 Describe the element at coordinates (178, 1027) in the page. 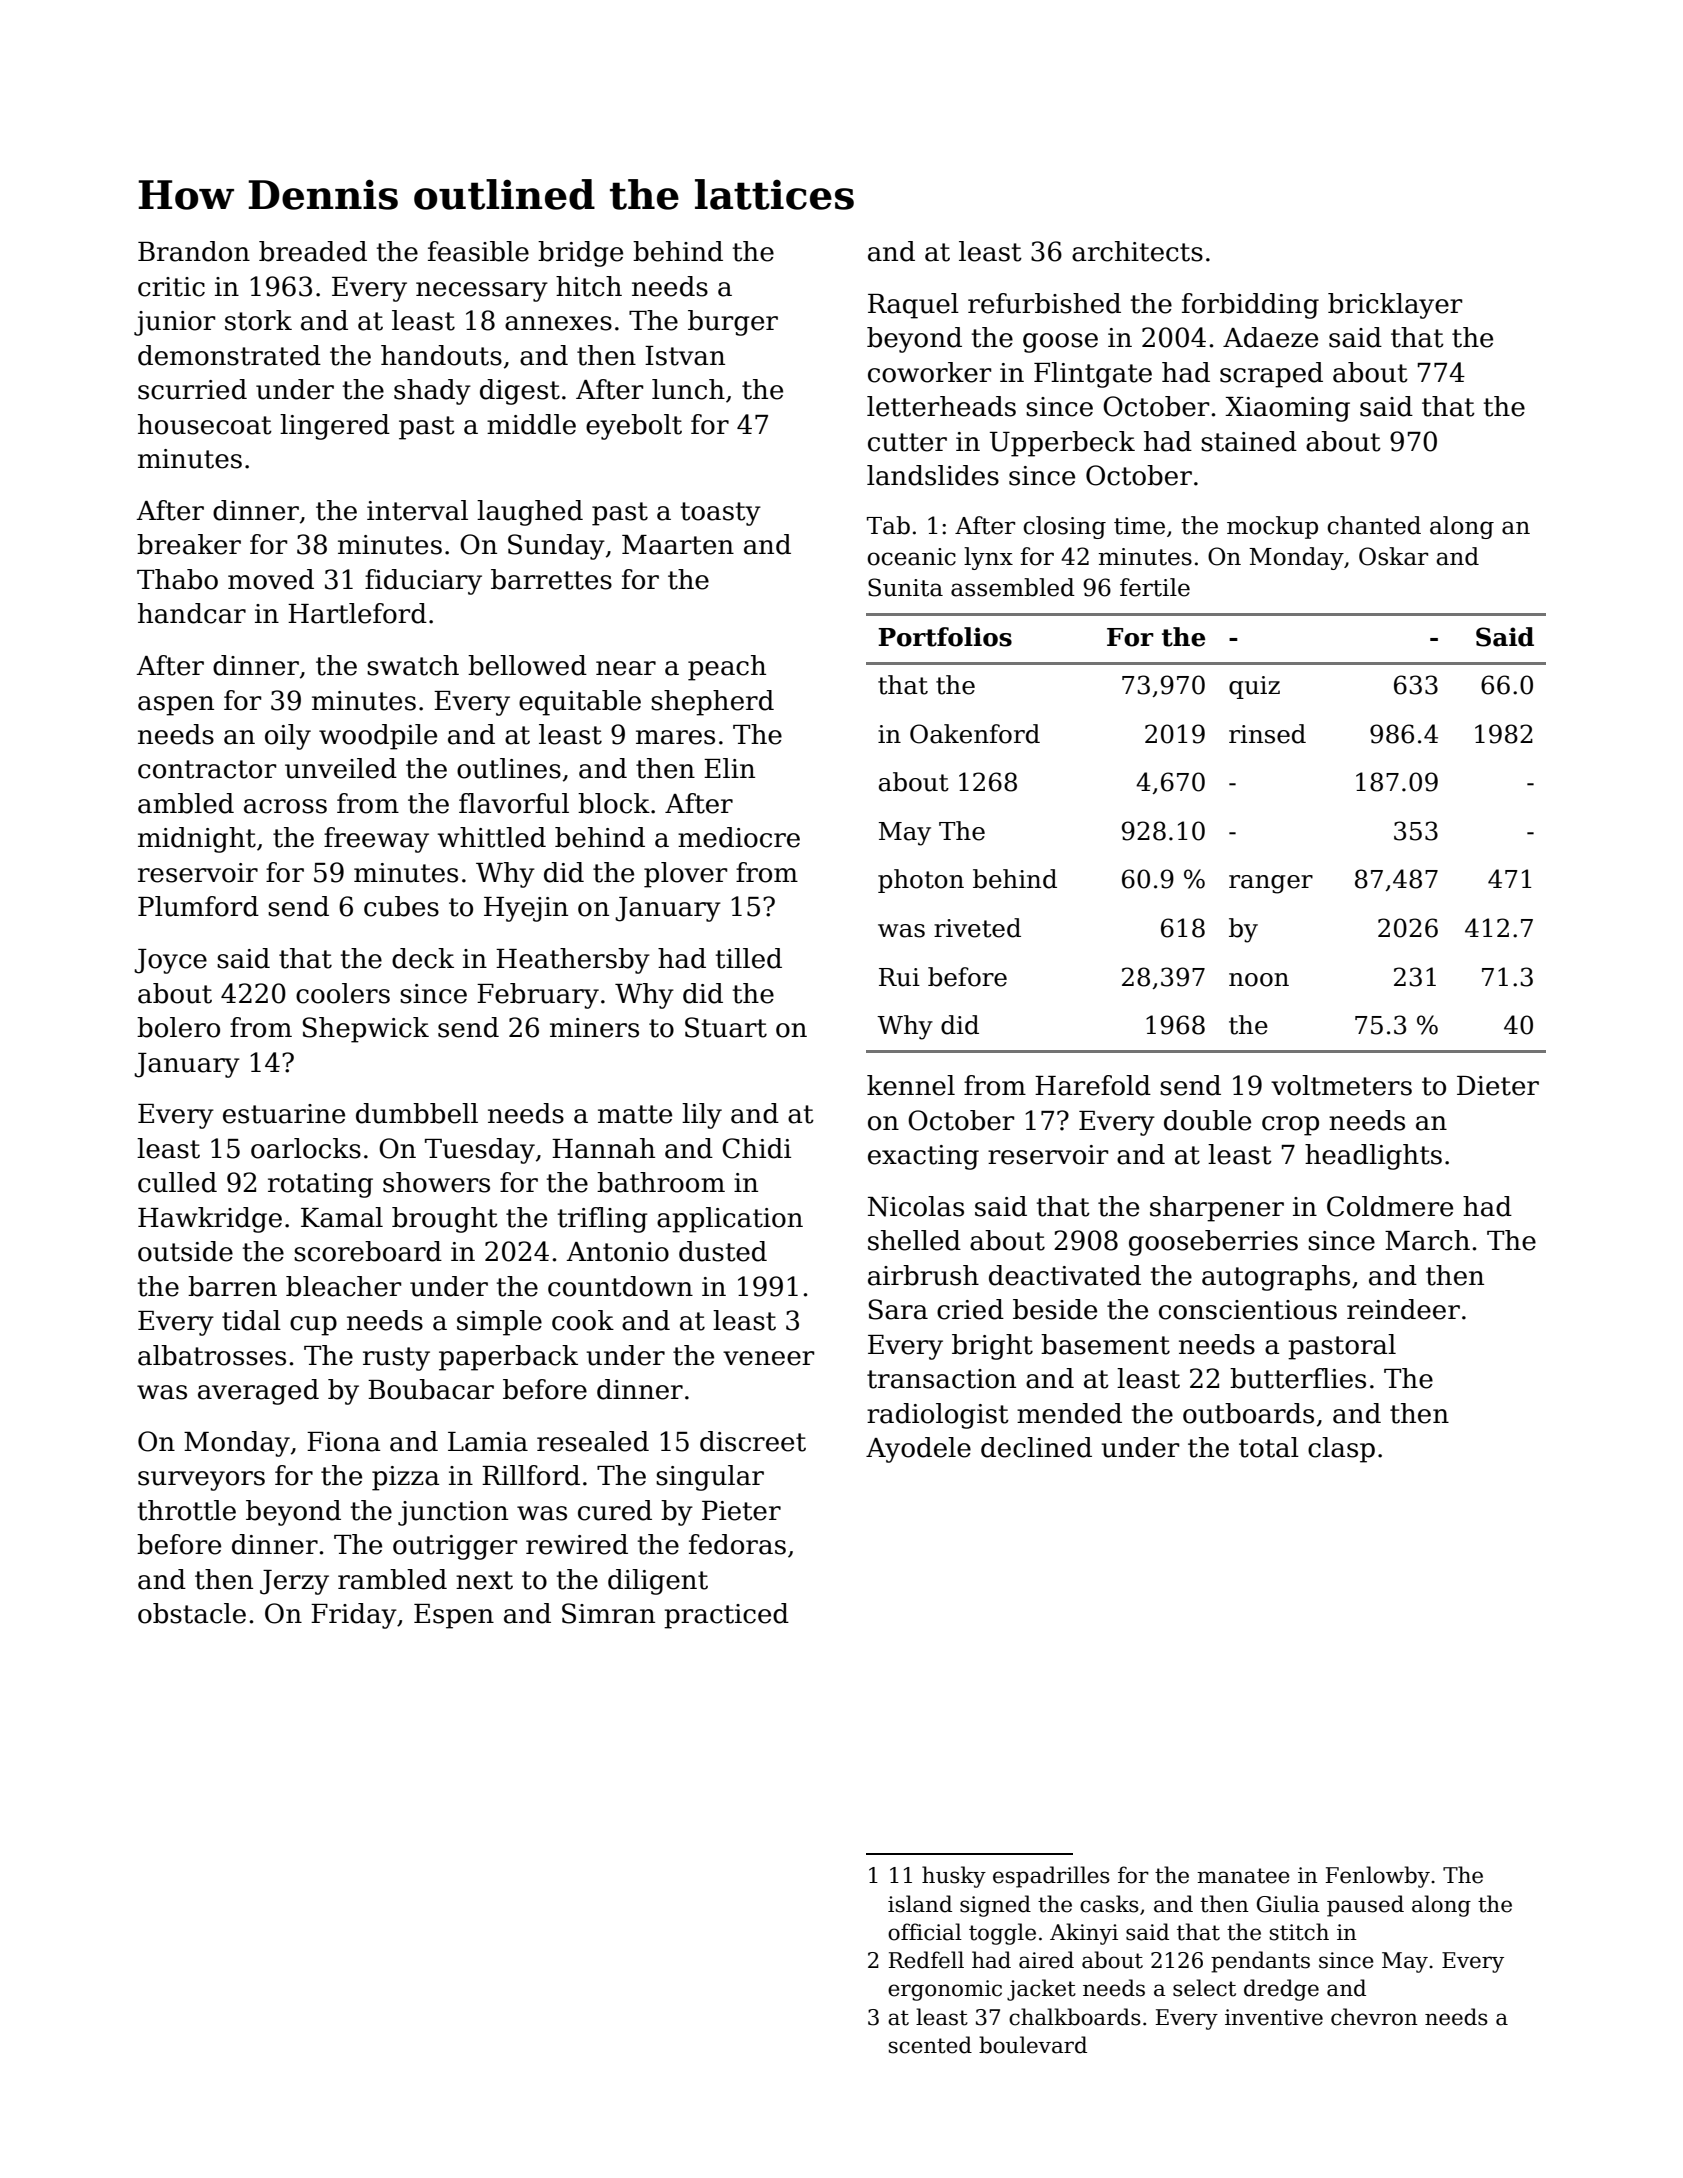

I see `bolero` at that location.
